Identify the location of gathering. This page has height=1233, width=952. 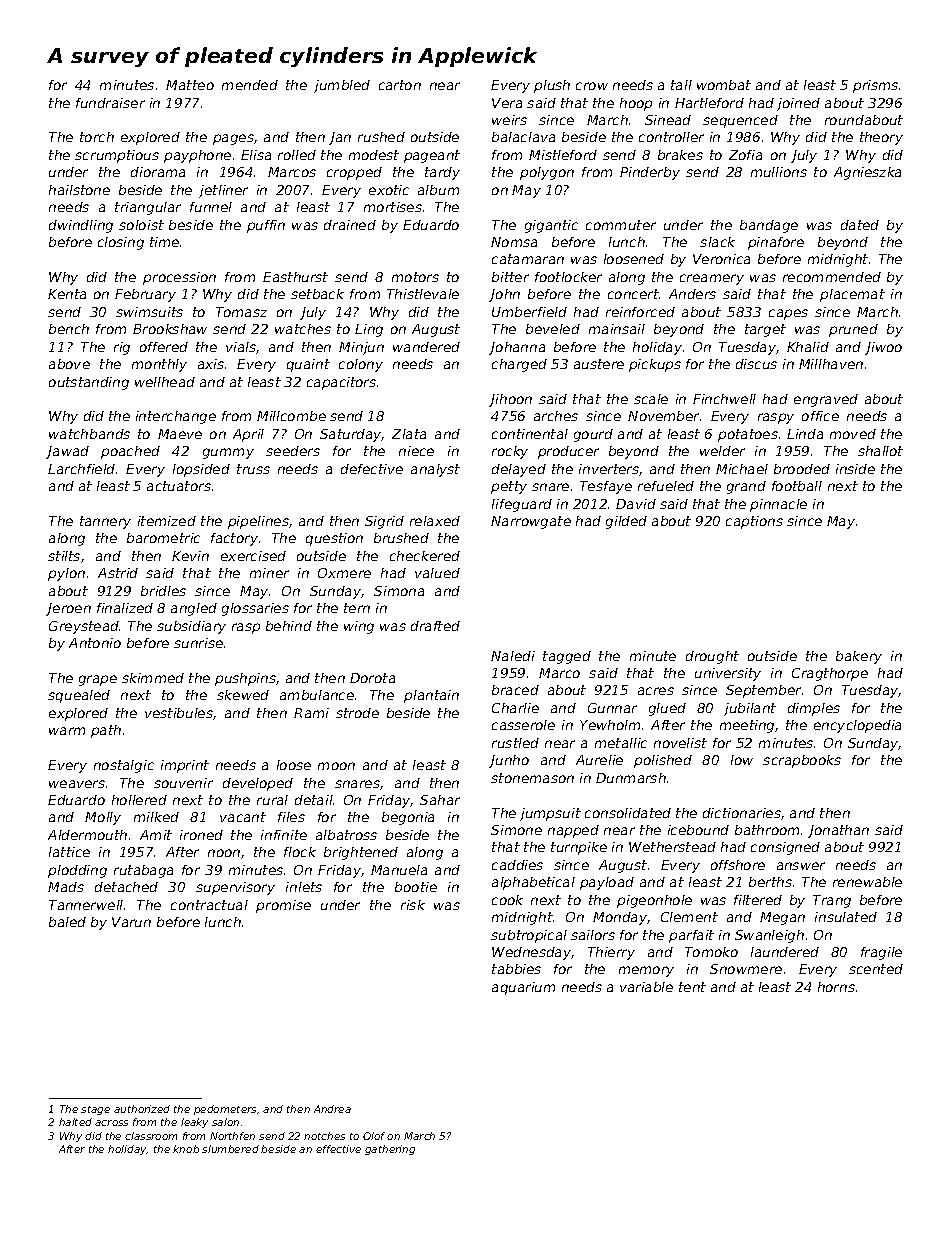
(390, 1150).
